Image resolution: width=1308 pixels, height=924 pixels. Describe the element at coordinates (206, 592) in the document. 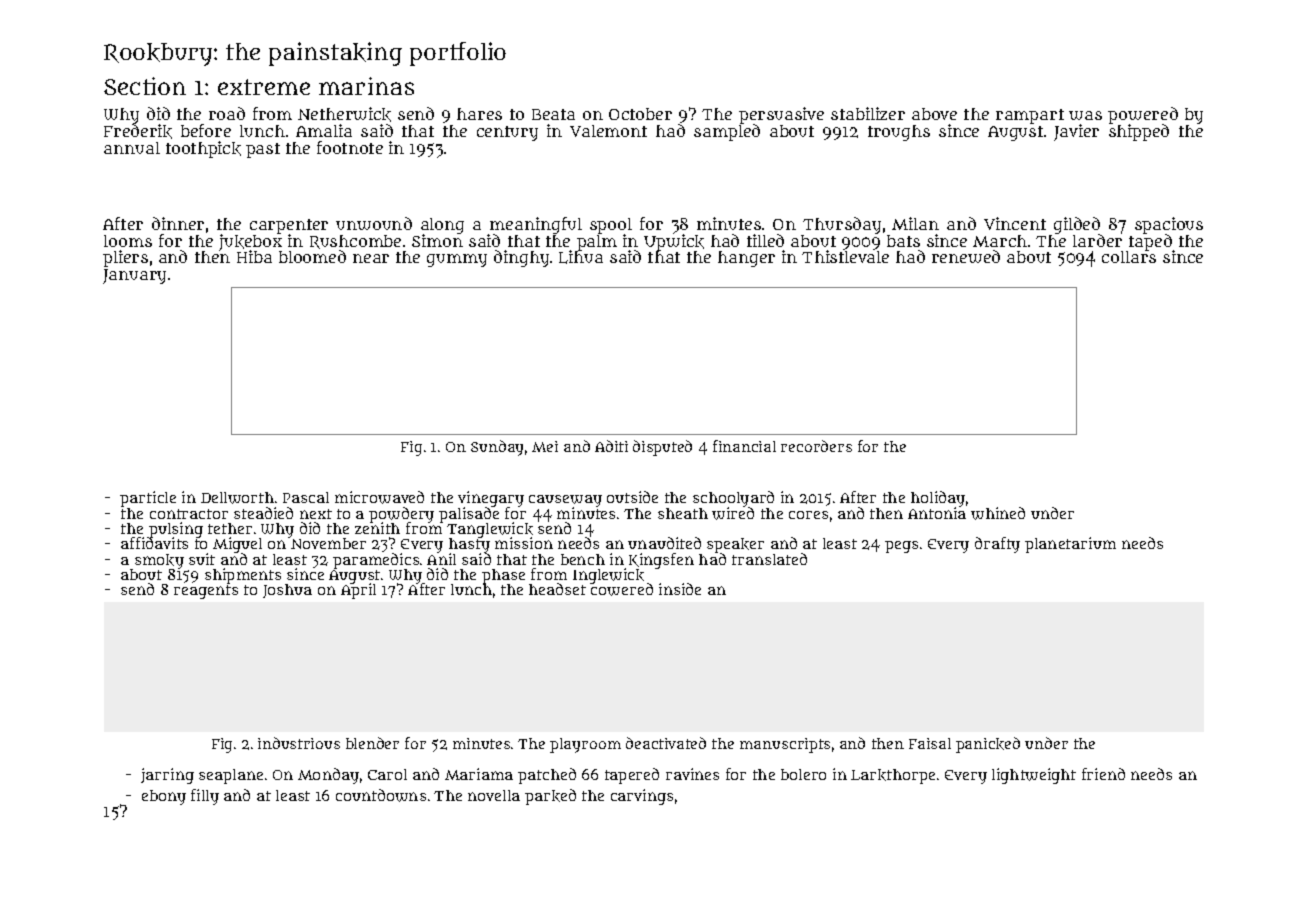

I see `reagents` at that location.
